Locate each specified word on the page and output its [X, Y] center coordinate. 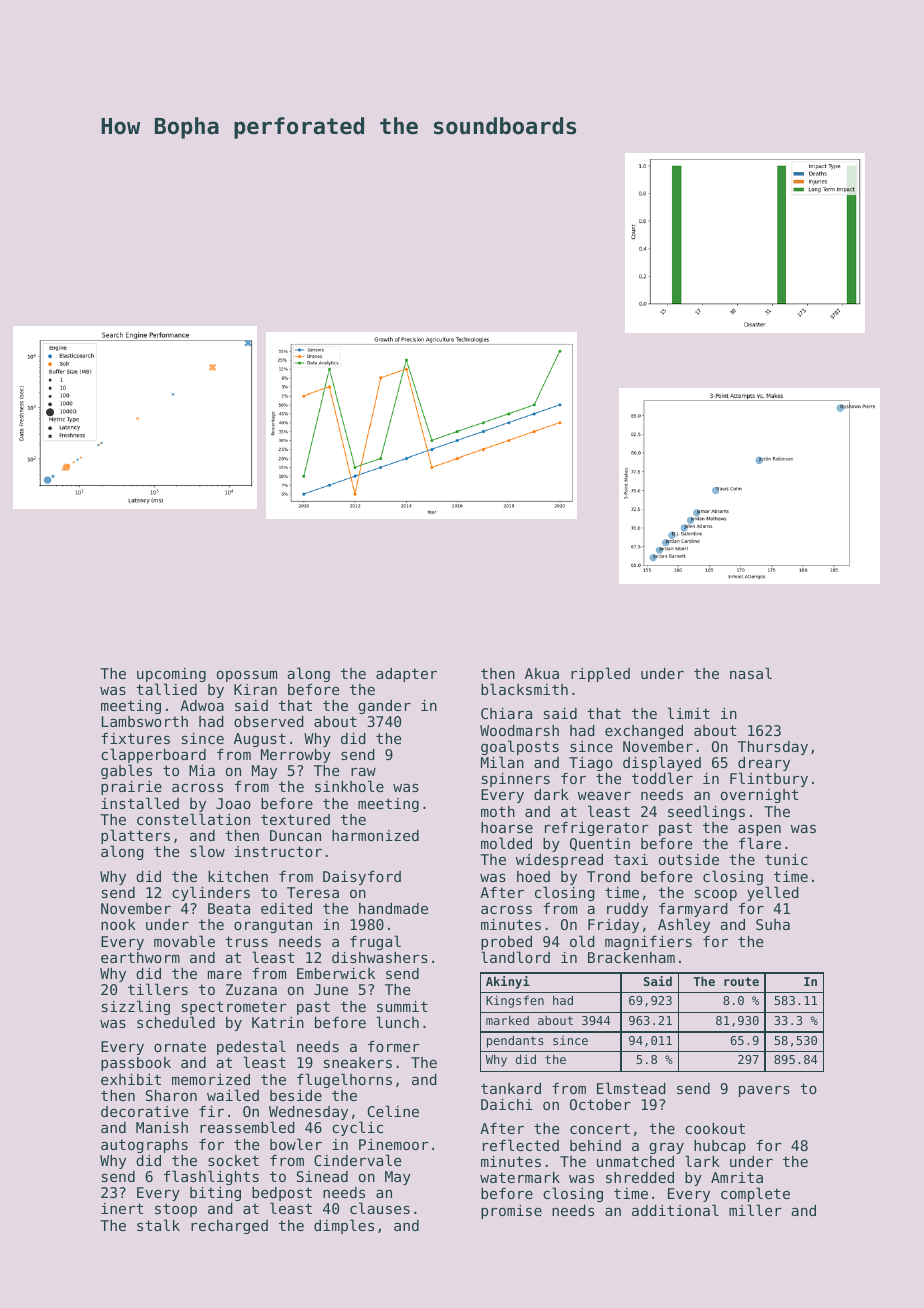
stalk [158, 1225]
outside [689, 859]
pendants [515, 1041]
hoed [533, 876]
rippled [600, 674]
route [741, 981]
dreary [764, 765]
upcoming [171, 675]
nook [118, 924]
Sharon [171, 1095]
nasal [751, 673]
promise [511, 1212]
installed [140, 803]
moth [498, 811]
